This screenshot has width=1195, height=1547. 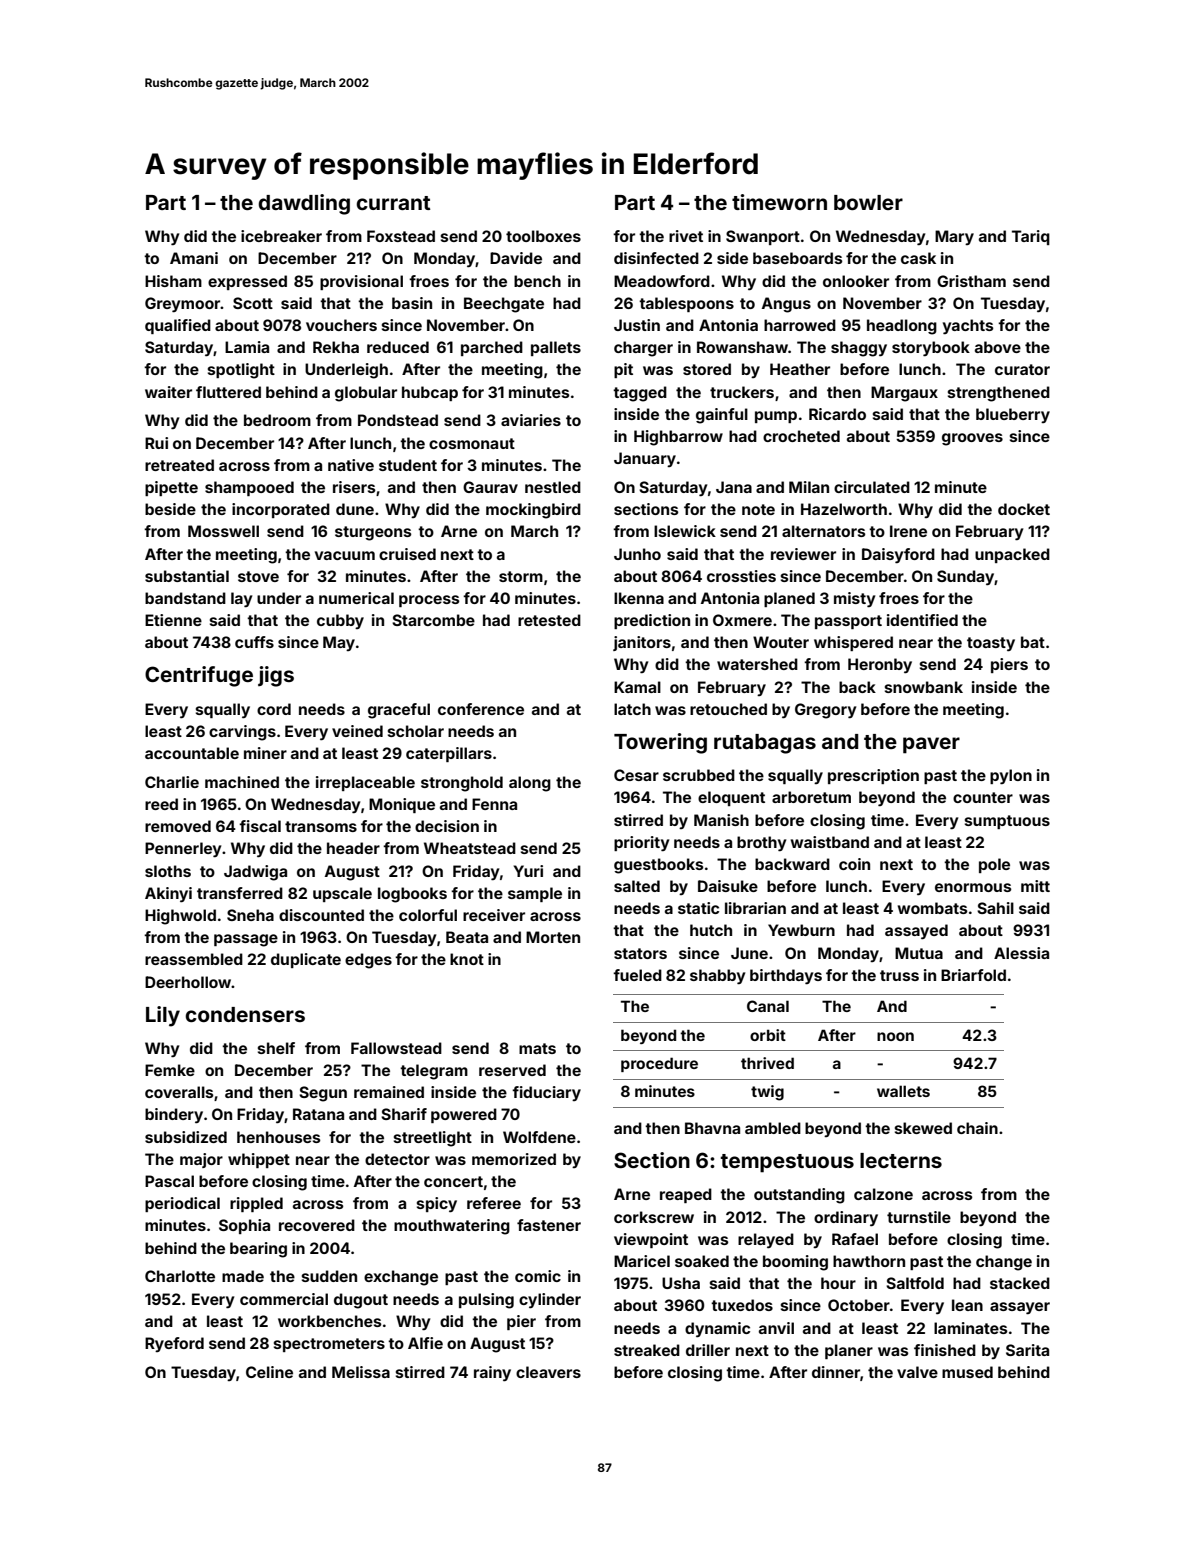 I want to click on bowler, so click(x=868, y=202).
